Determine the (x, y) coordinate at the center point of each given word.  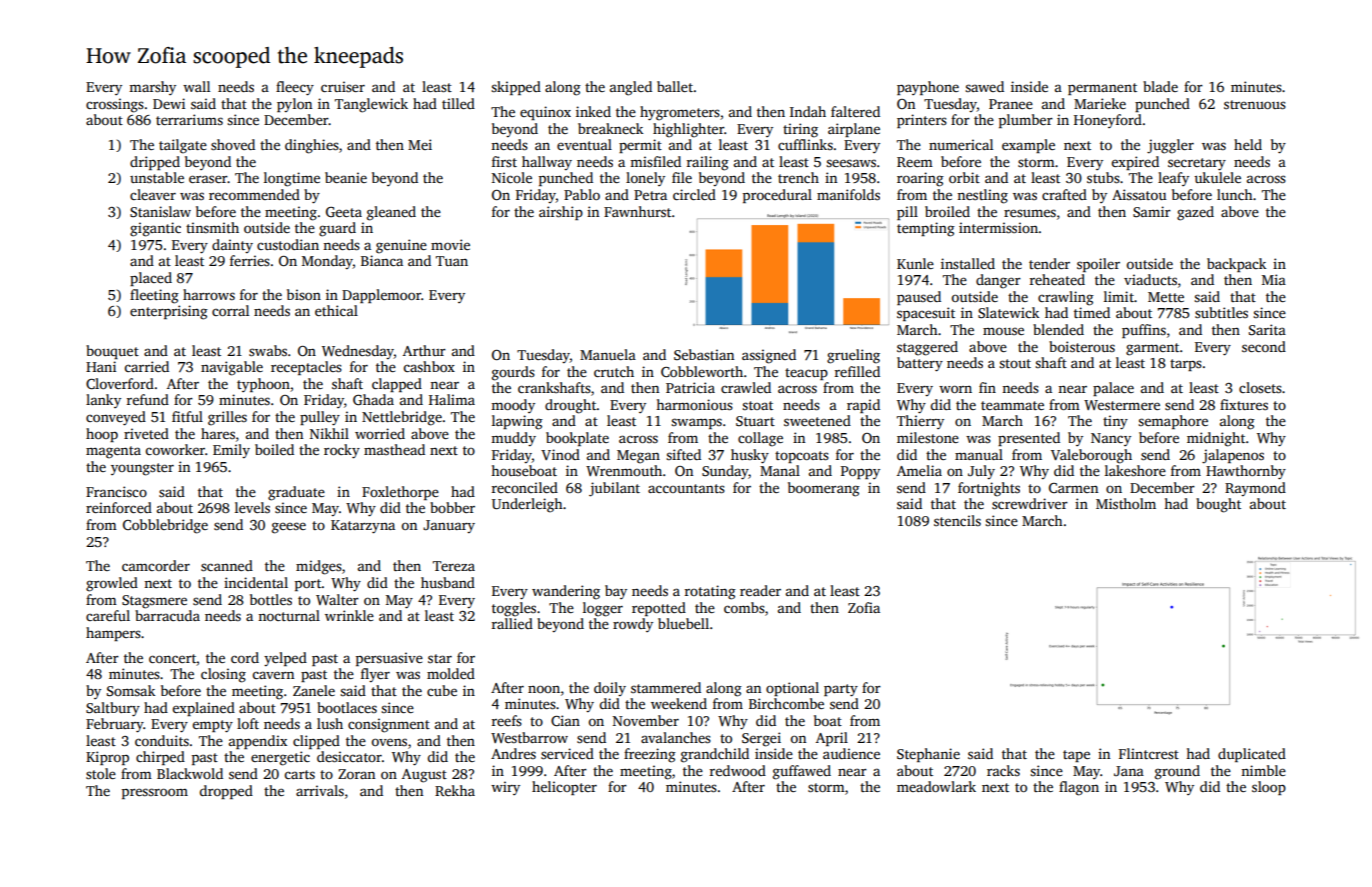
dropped (226, 792)
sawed (984, 86)
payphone (928, 88)
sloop (1269, 788)
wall (196, 86)
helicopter (564, 788)
